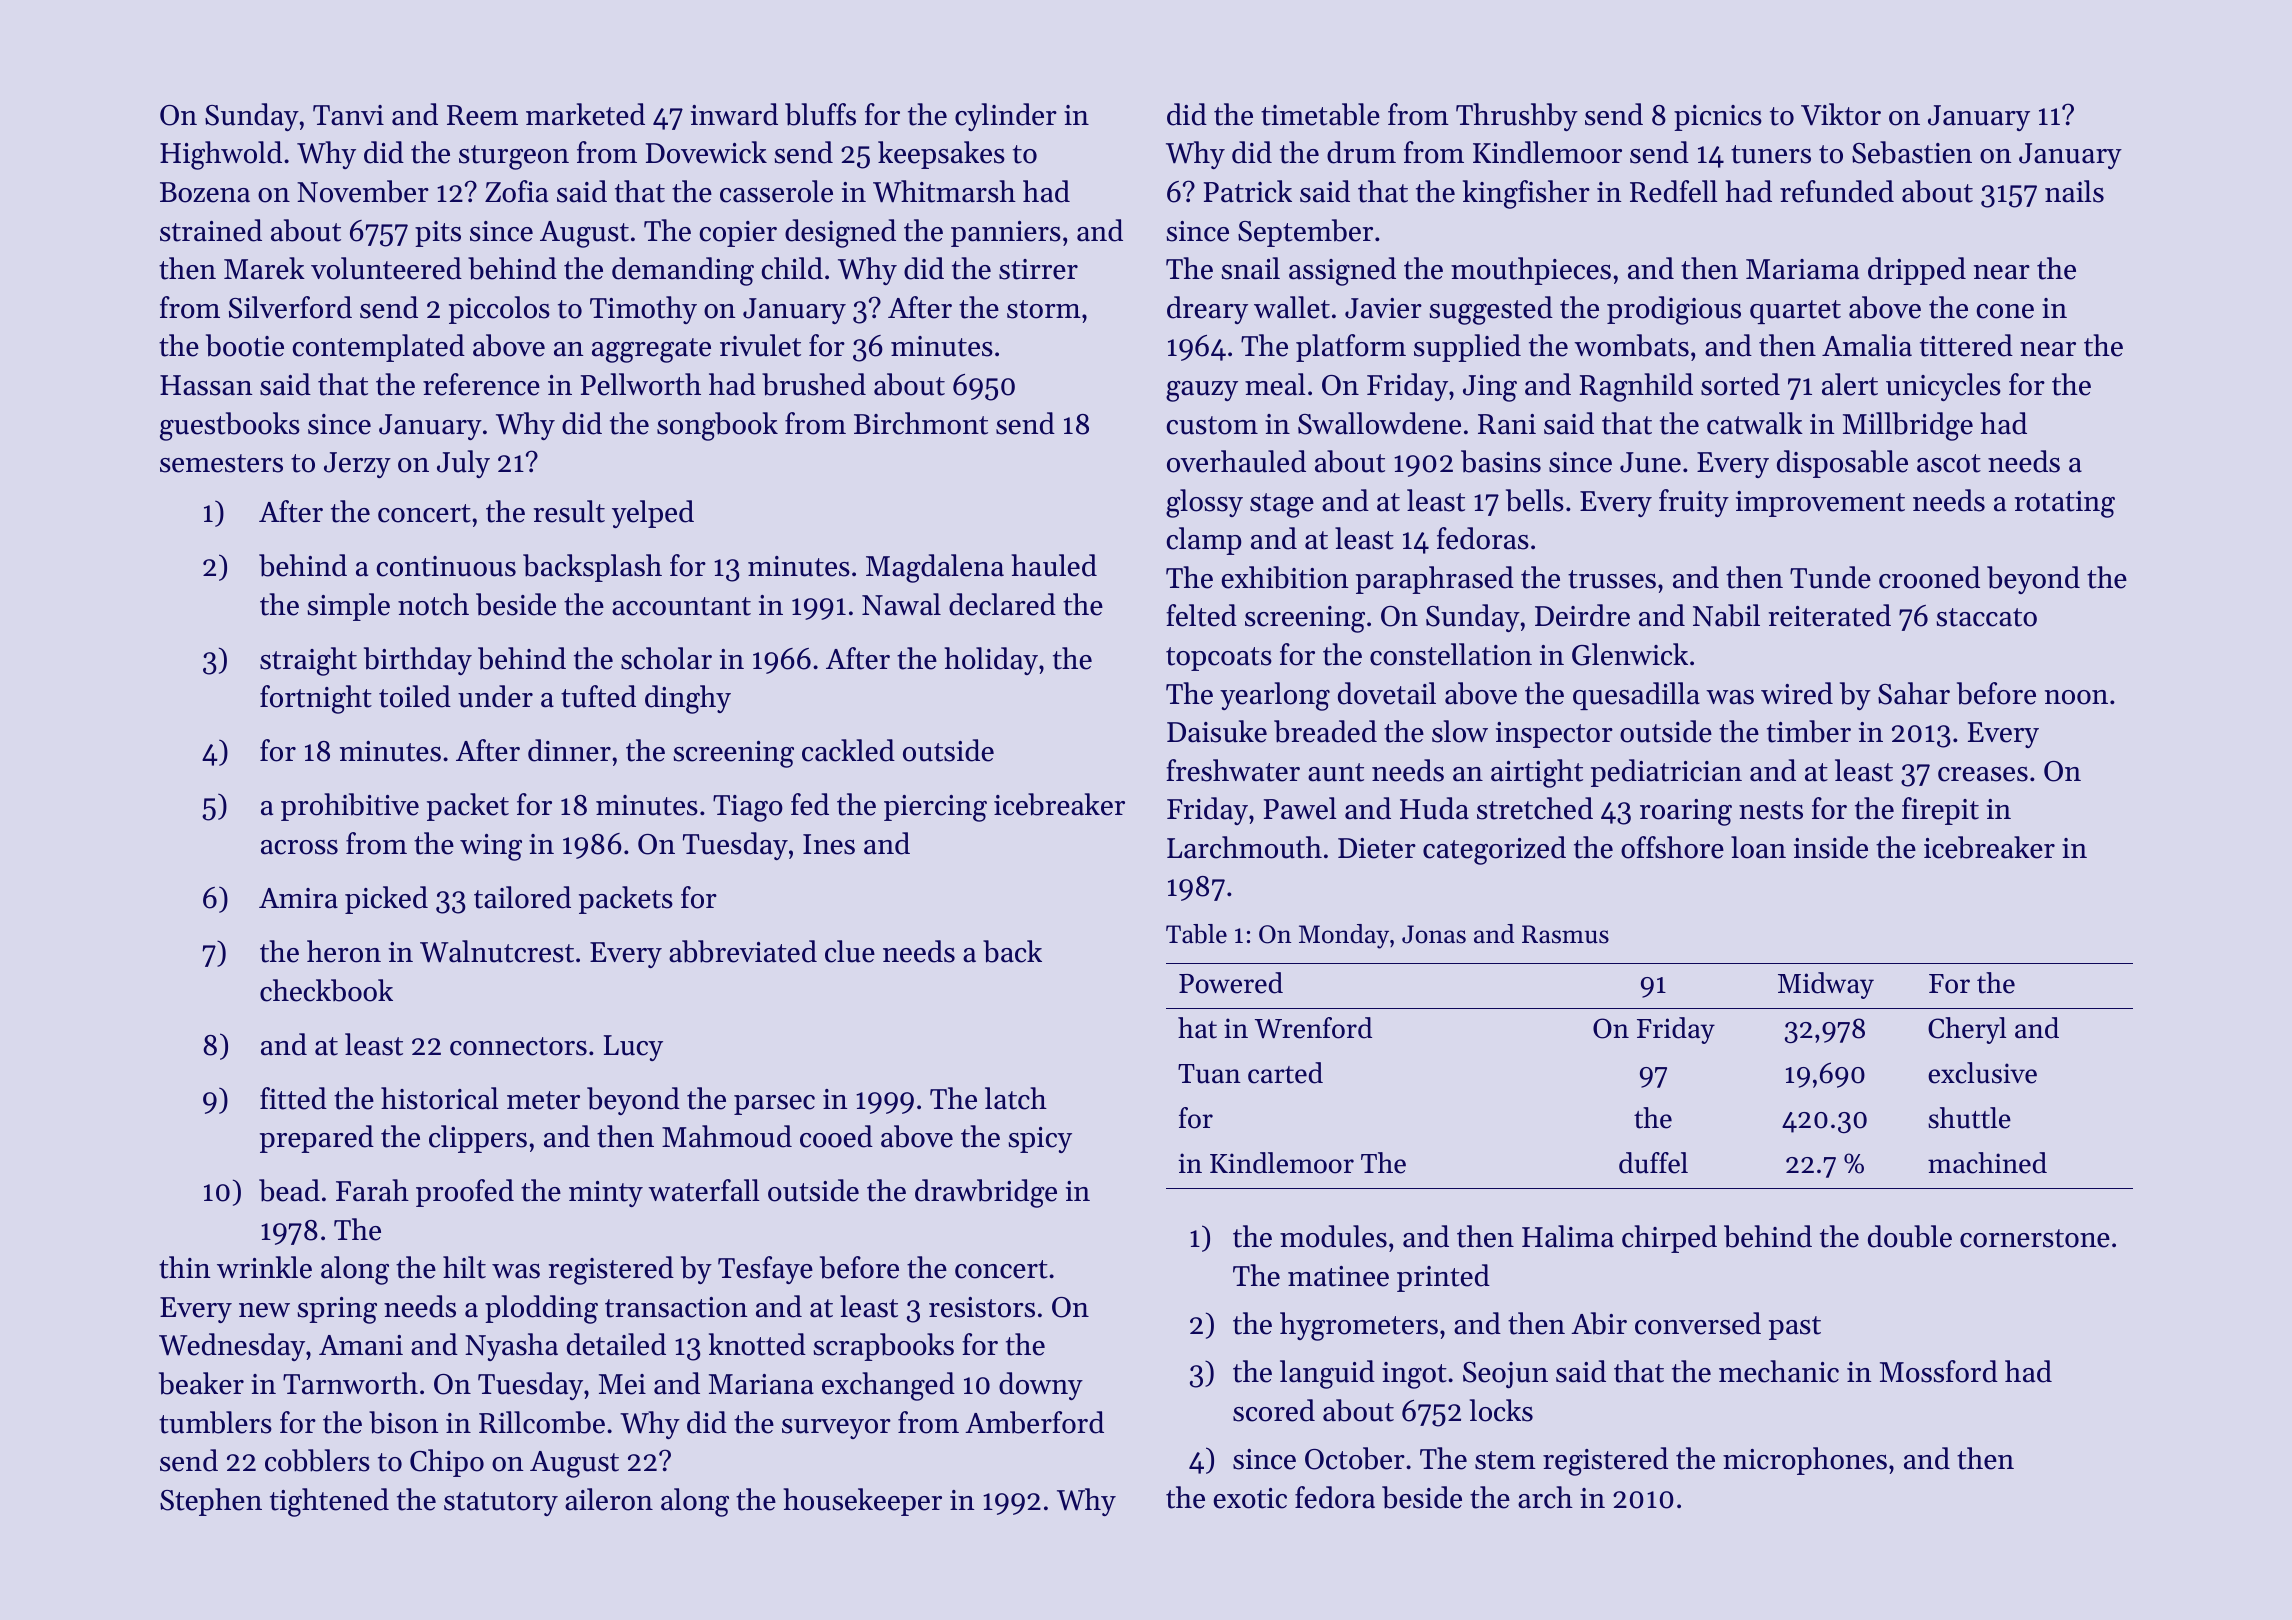  I want to click on Tanvi, so click(348, 115).
